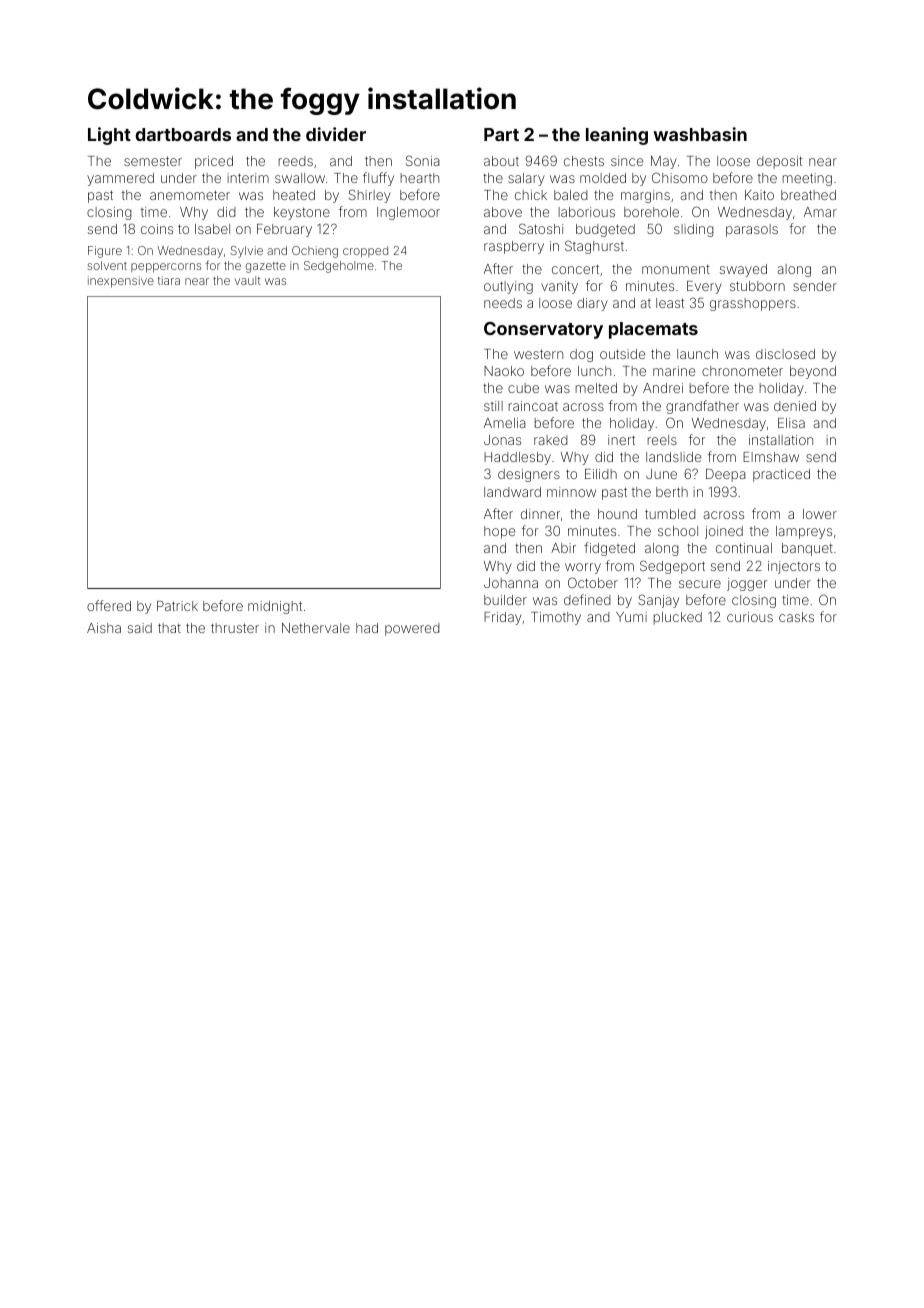  I want to click on reels, so click(662, 440).
